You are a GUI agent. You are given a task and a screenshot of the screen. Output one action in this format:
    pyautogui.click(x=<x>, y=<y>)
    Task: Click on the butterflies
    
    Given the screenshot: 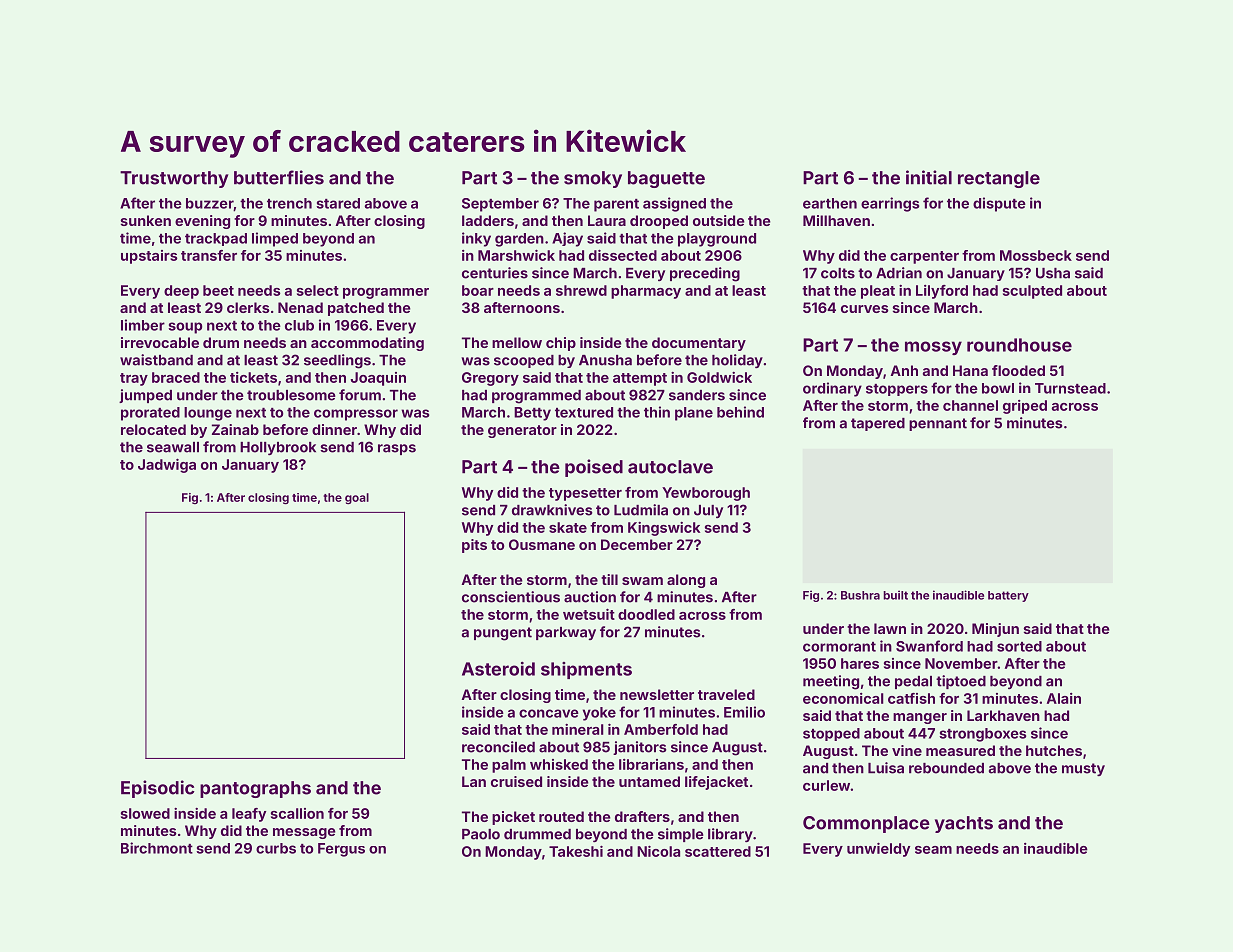 What is the action you would take?
    pyautogui.click(x=279, y=177)
